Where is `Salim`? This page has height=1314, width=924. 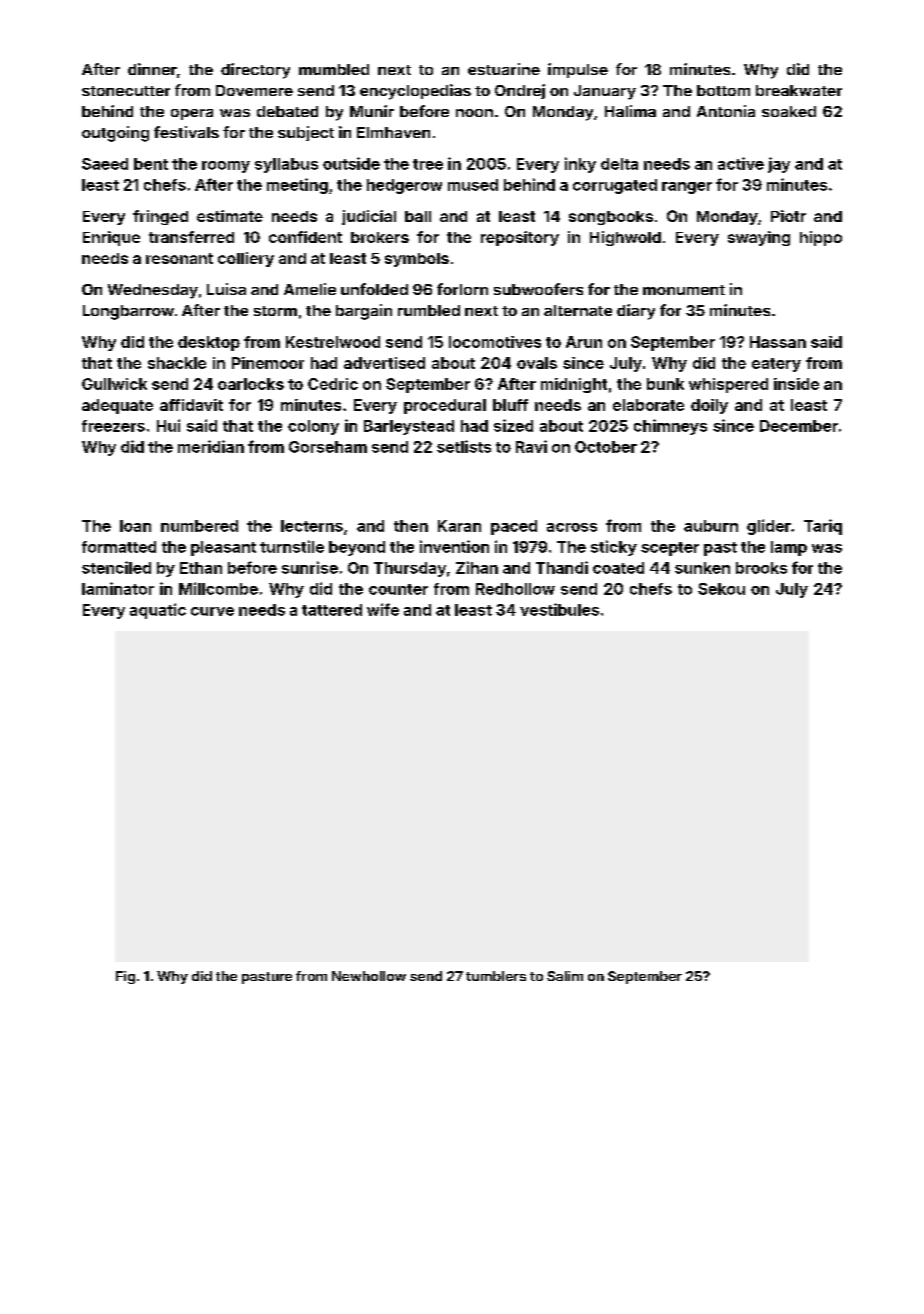 Salim is located at coordinates (565, 976).
